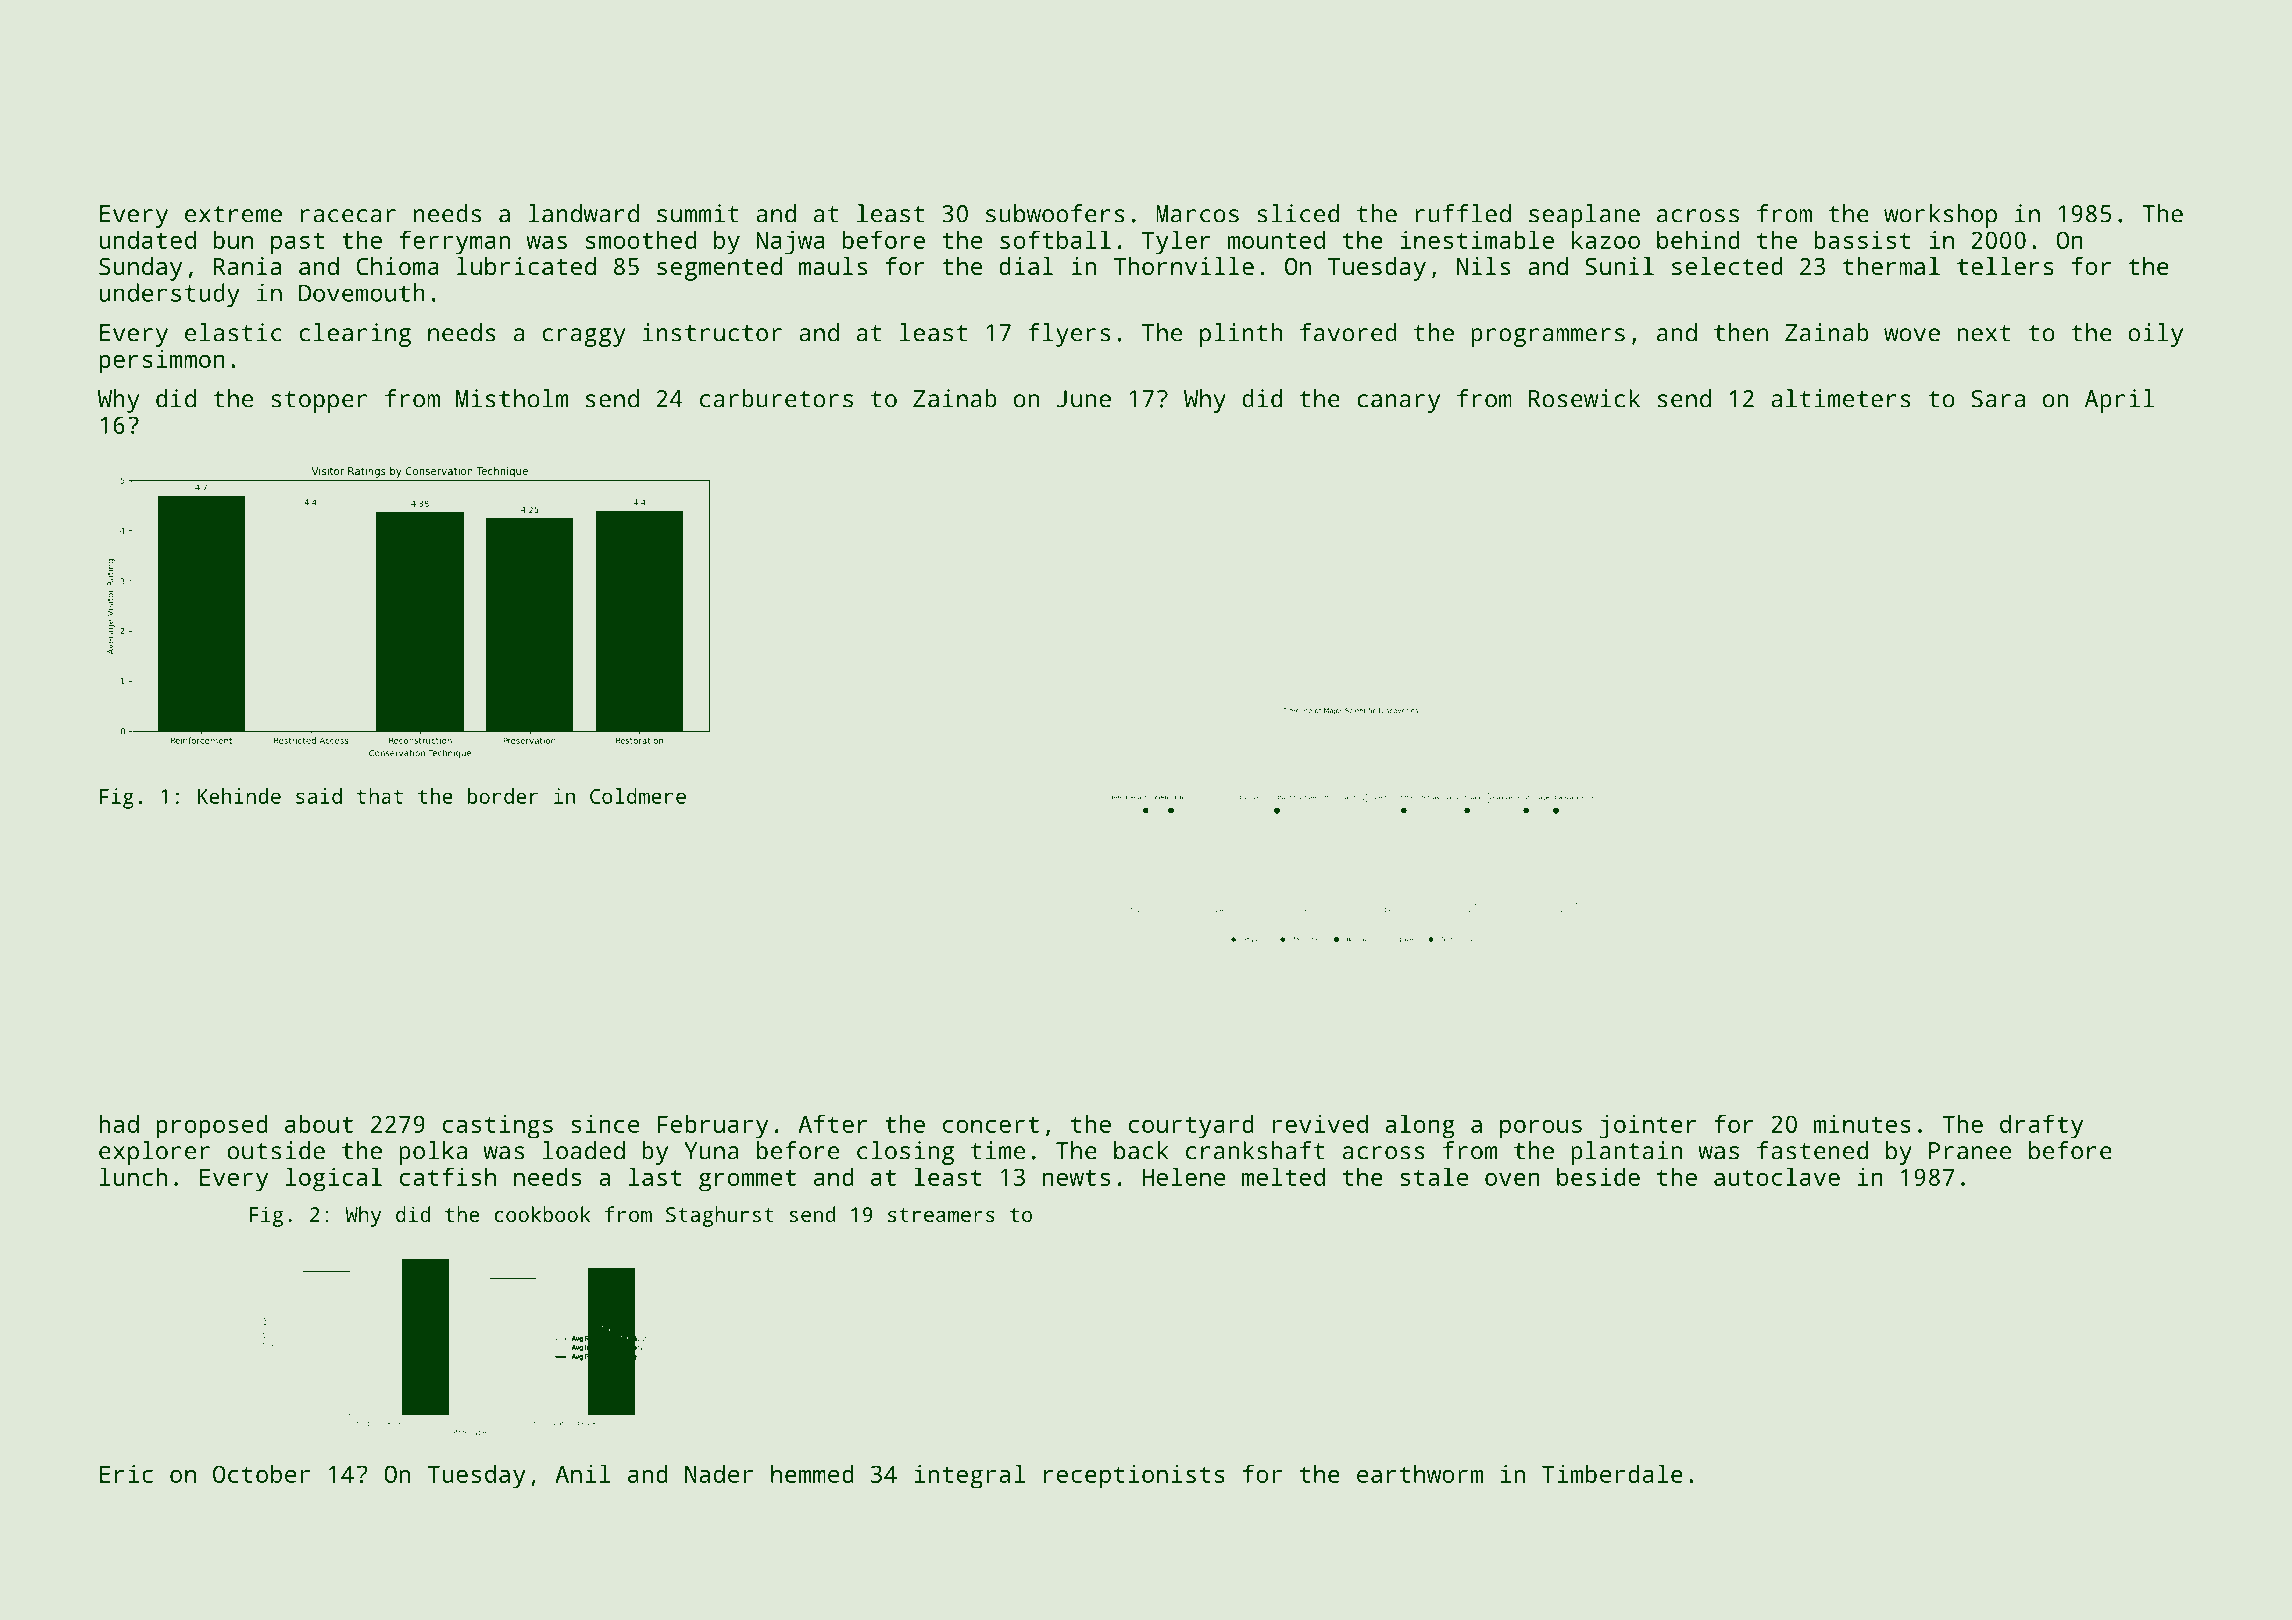 The height and width of the page is (1620, 2292). I want to click on Coldmere, so click(638, 796).
